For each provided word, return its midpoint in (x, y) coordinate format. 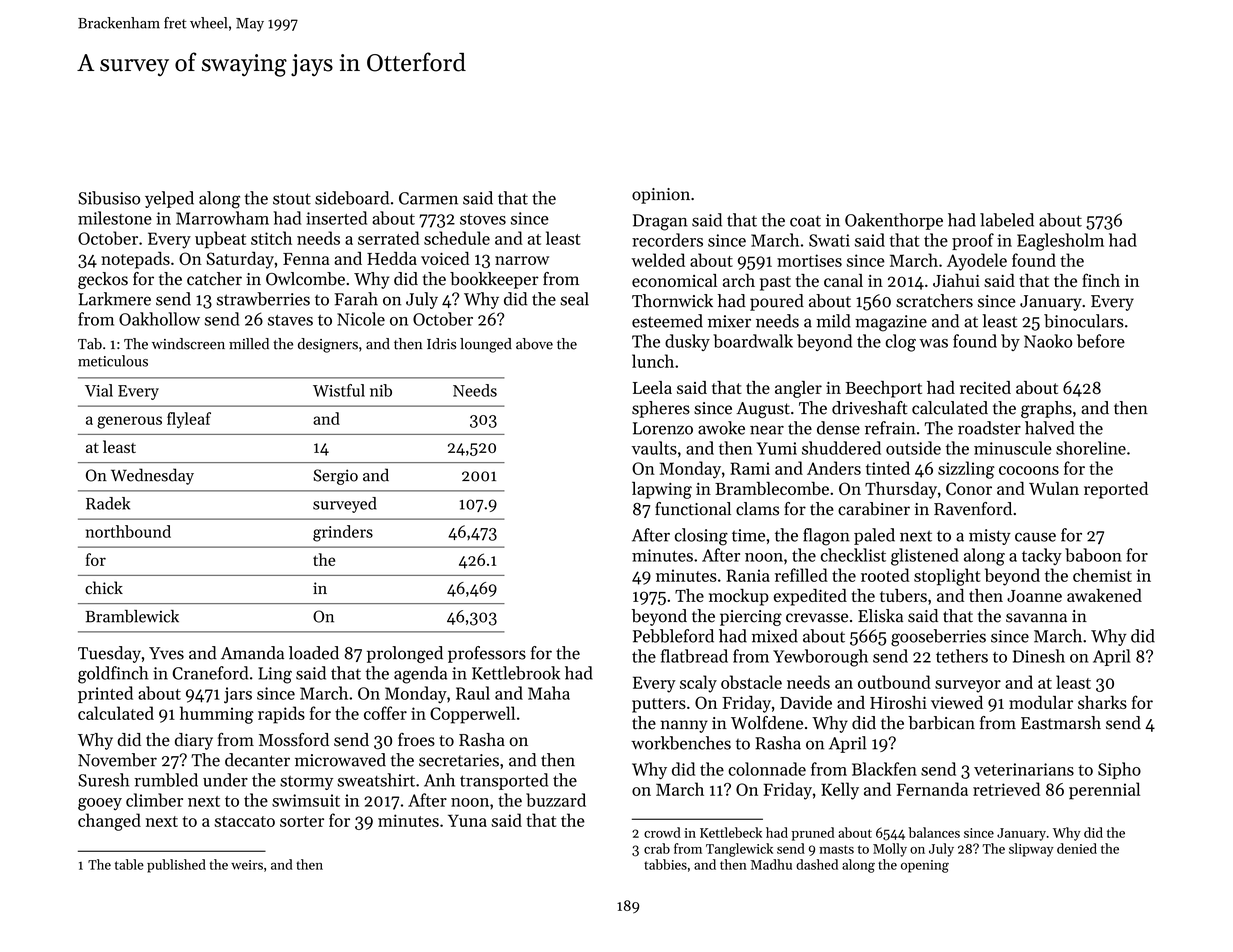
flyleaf (189, 420)
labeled (1007, 220)
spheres (661, 409)
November (117, 760)
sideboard (352, 198)
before (1101, 341)
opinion (661, 196)
